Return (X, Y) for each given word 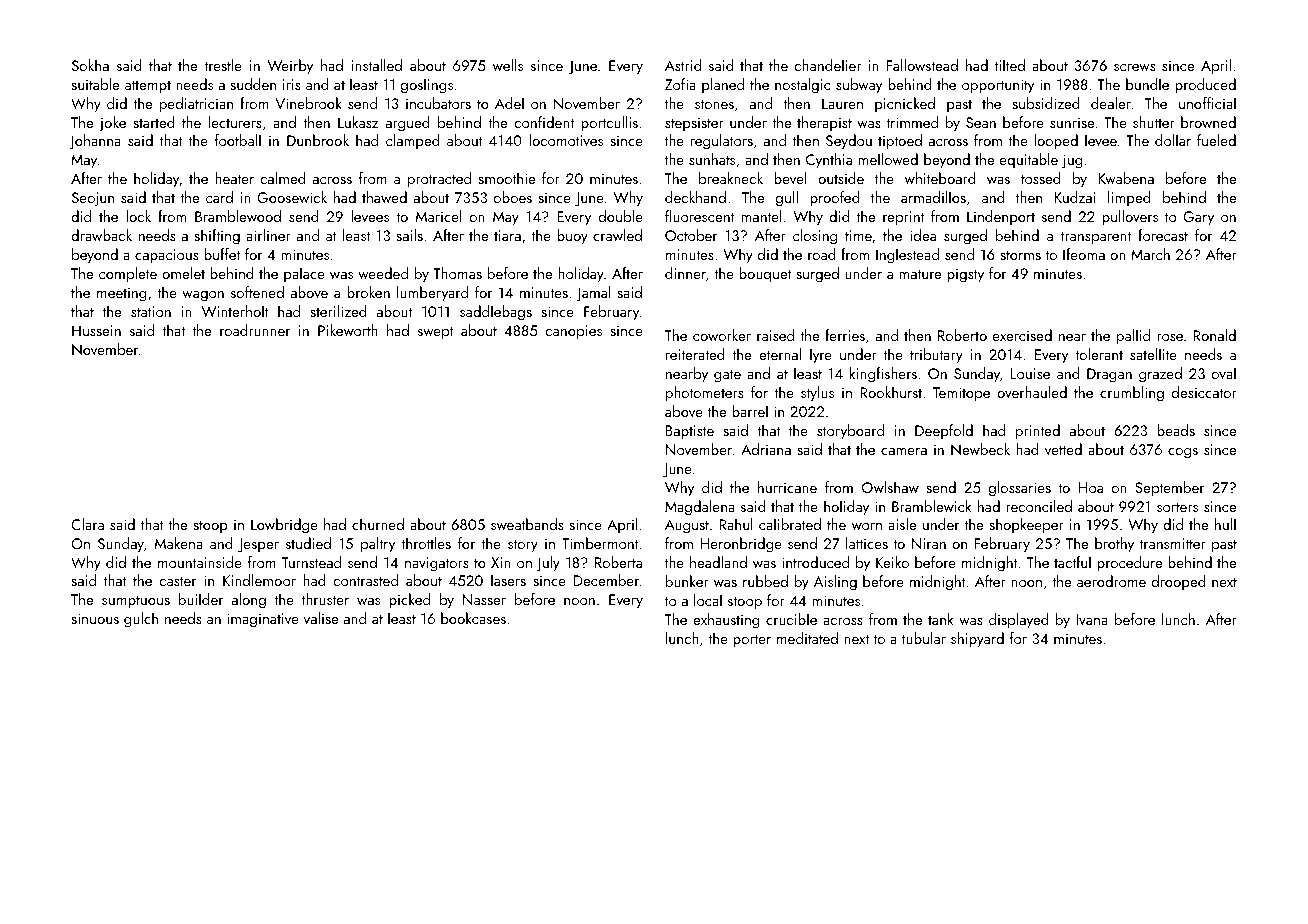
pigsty (965, 275)
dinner (685, 273)
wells (508, 65)
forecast (1163, 235)
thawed (384, 197)
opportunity (998, 86)
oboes (513, 197)
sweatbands (527, 524)
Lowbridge (284, 526)
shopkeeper (1026, 526)
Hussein (96, 330)
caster (177, 581)
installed (377, 65)
